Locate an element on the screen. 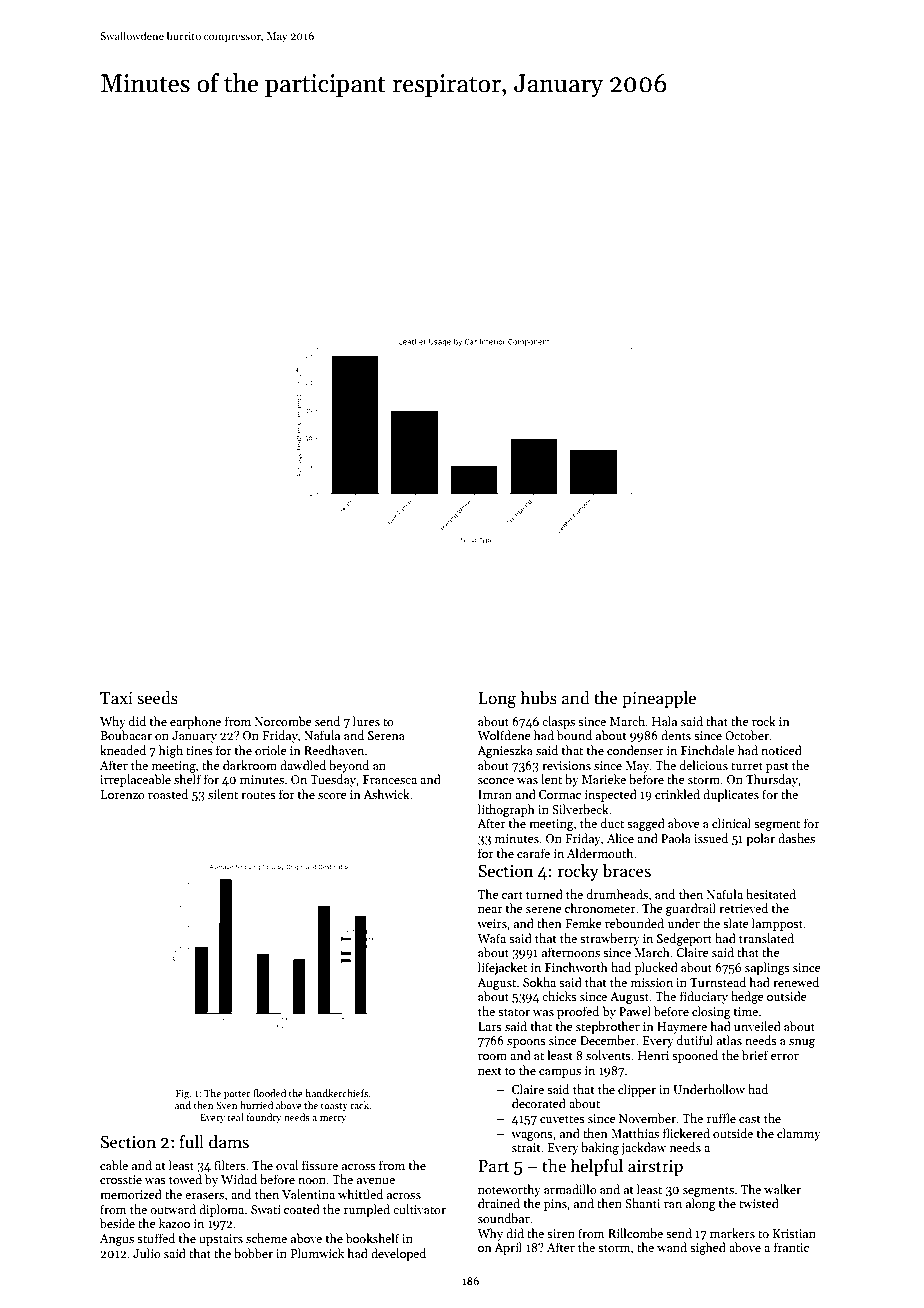 The image size is (924, 1308). Ashwick is located at coordinates (386, 794).
